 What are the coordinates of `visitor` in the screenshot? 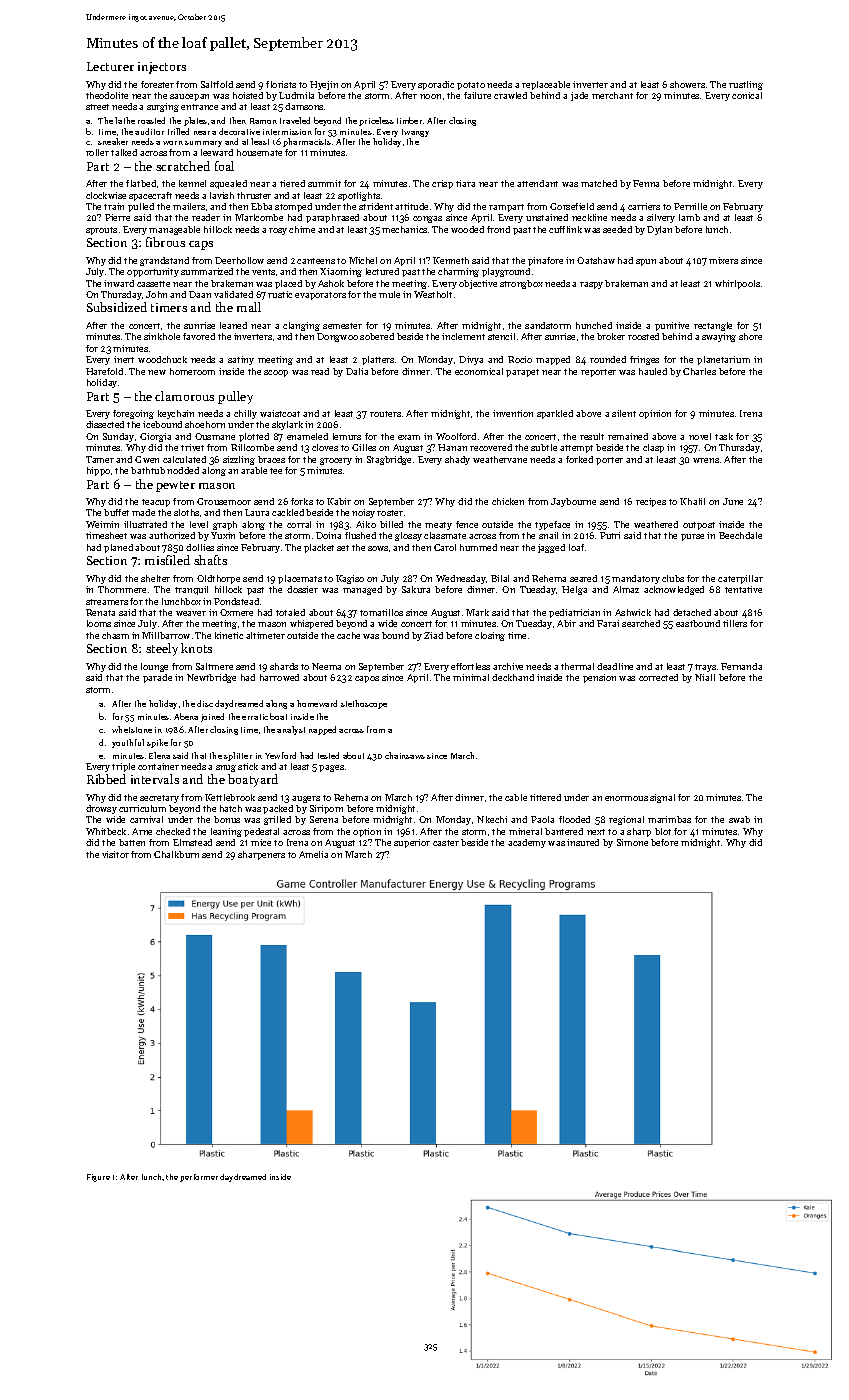 It's located at (115, 854).
